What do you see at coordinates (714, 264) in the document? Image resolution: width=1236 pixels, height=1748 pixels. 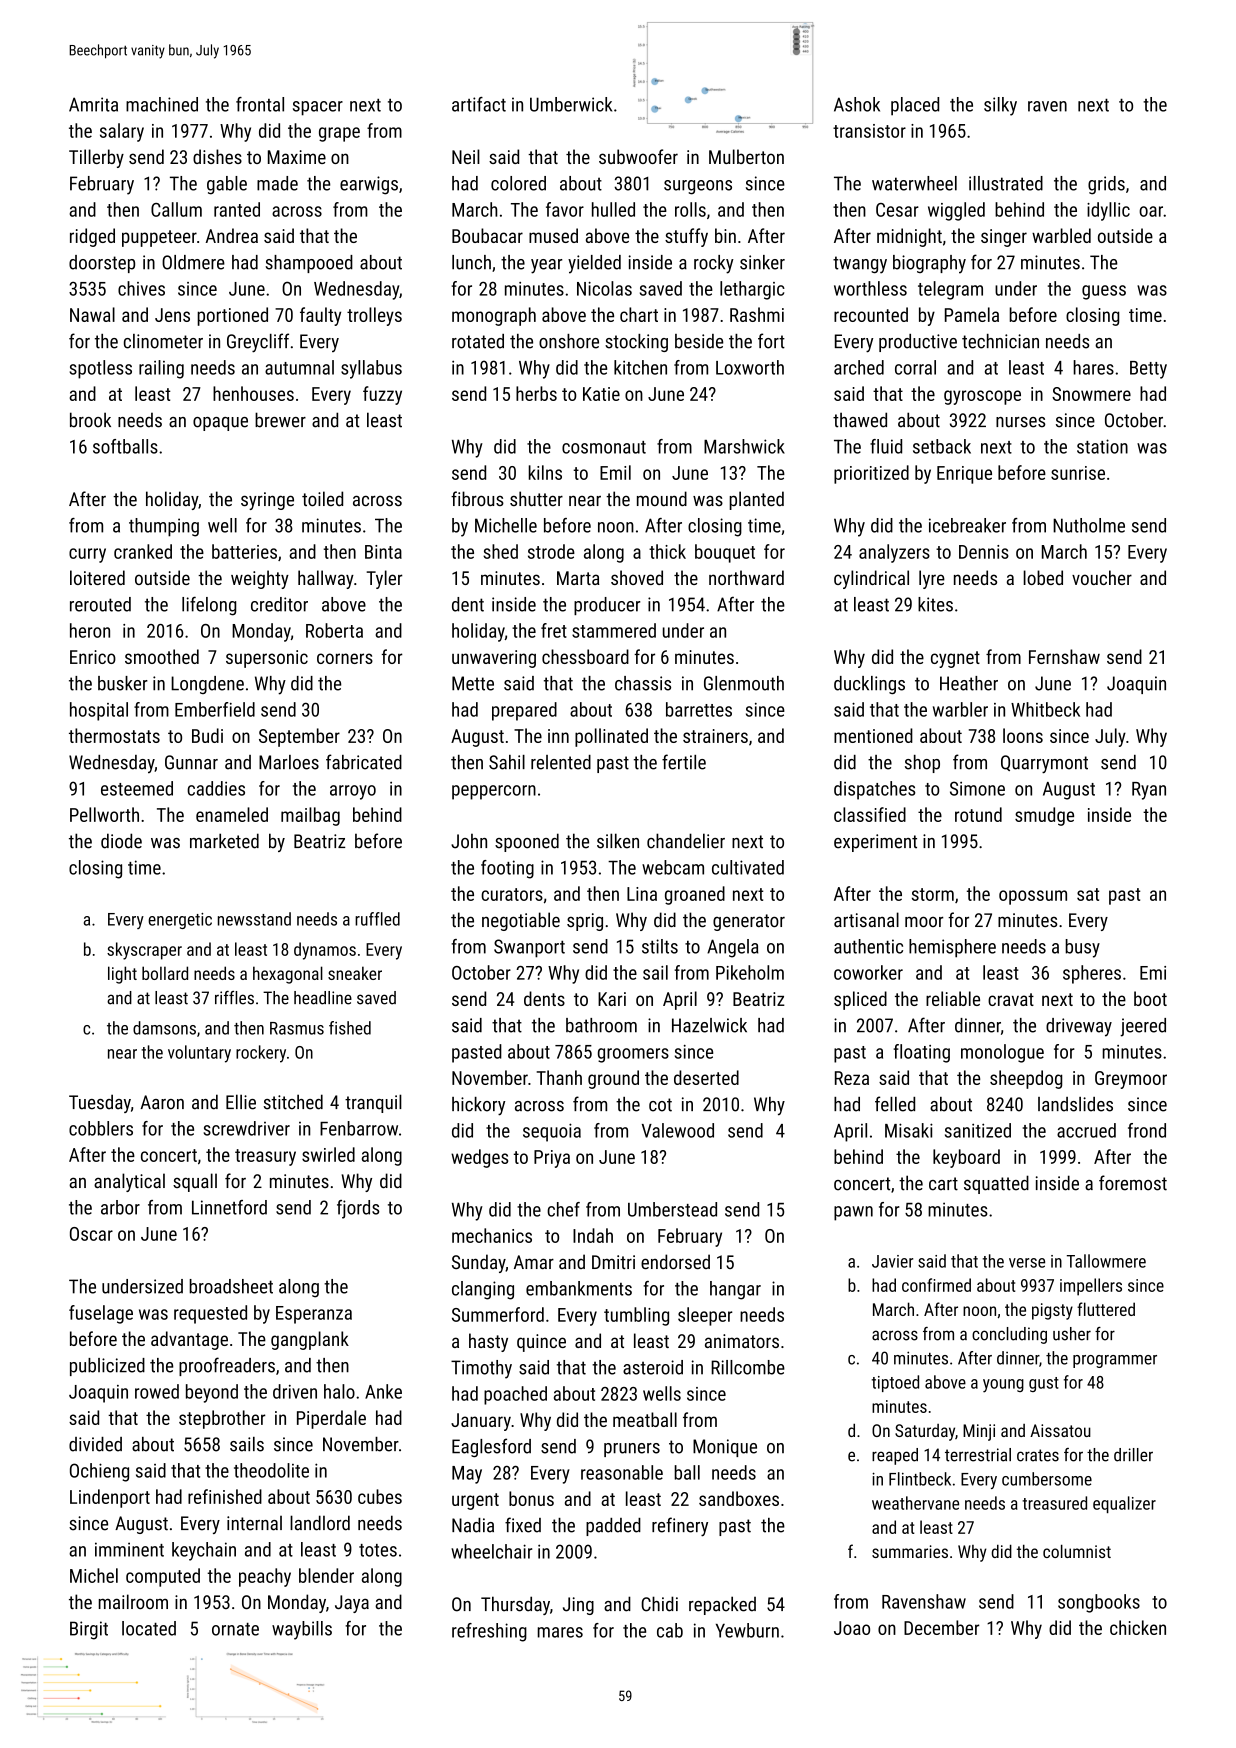 I see `rocky` at bounding box center [714, 264].
